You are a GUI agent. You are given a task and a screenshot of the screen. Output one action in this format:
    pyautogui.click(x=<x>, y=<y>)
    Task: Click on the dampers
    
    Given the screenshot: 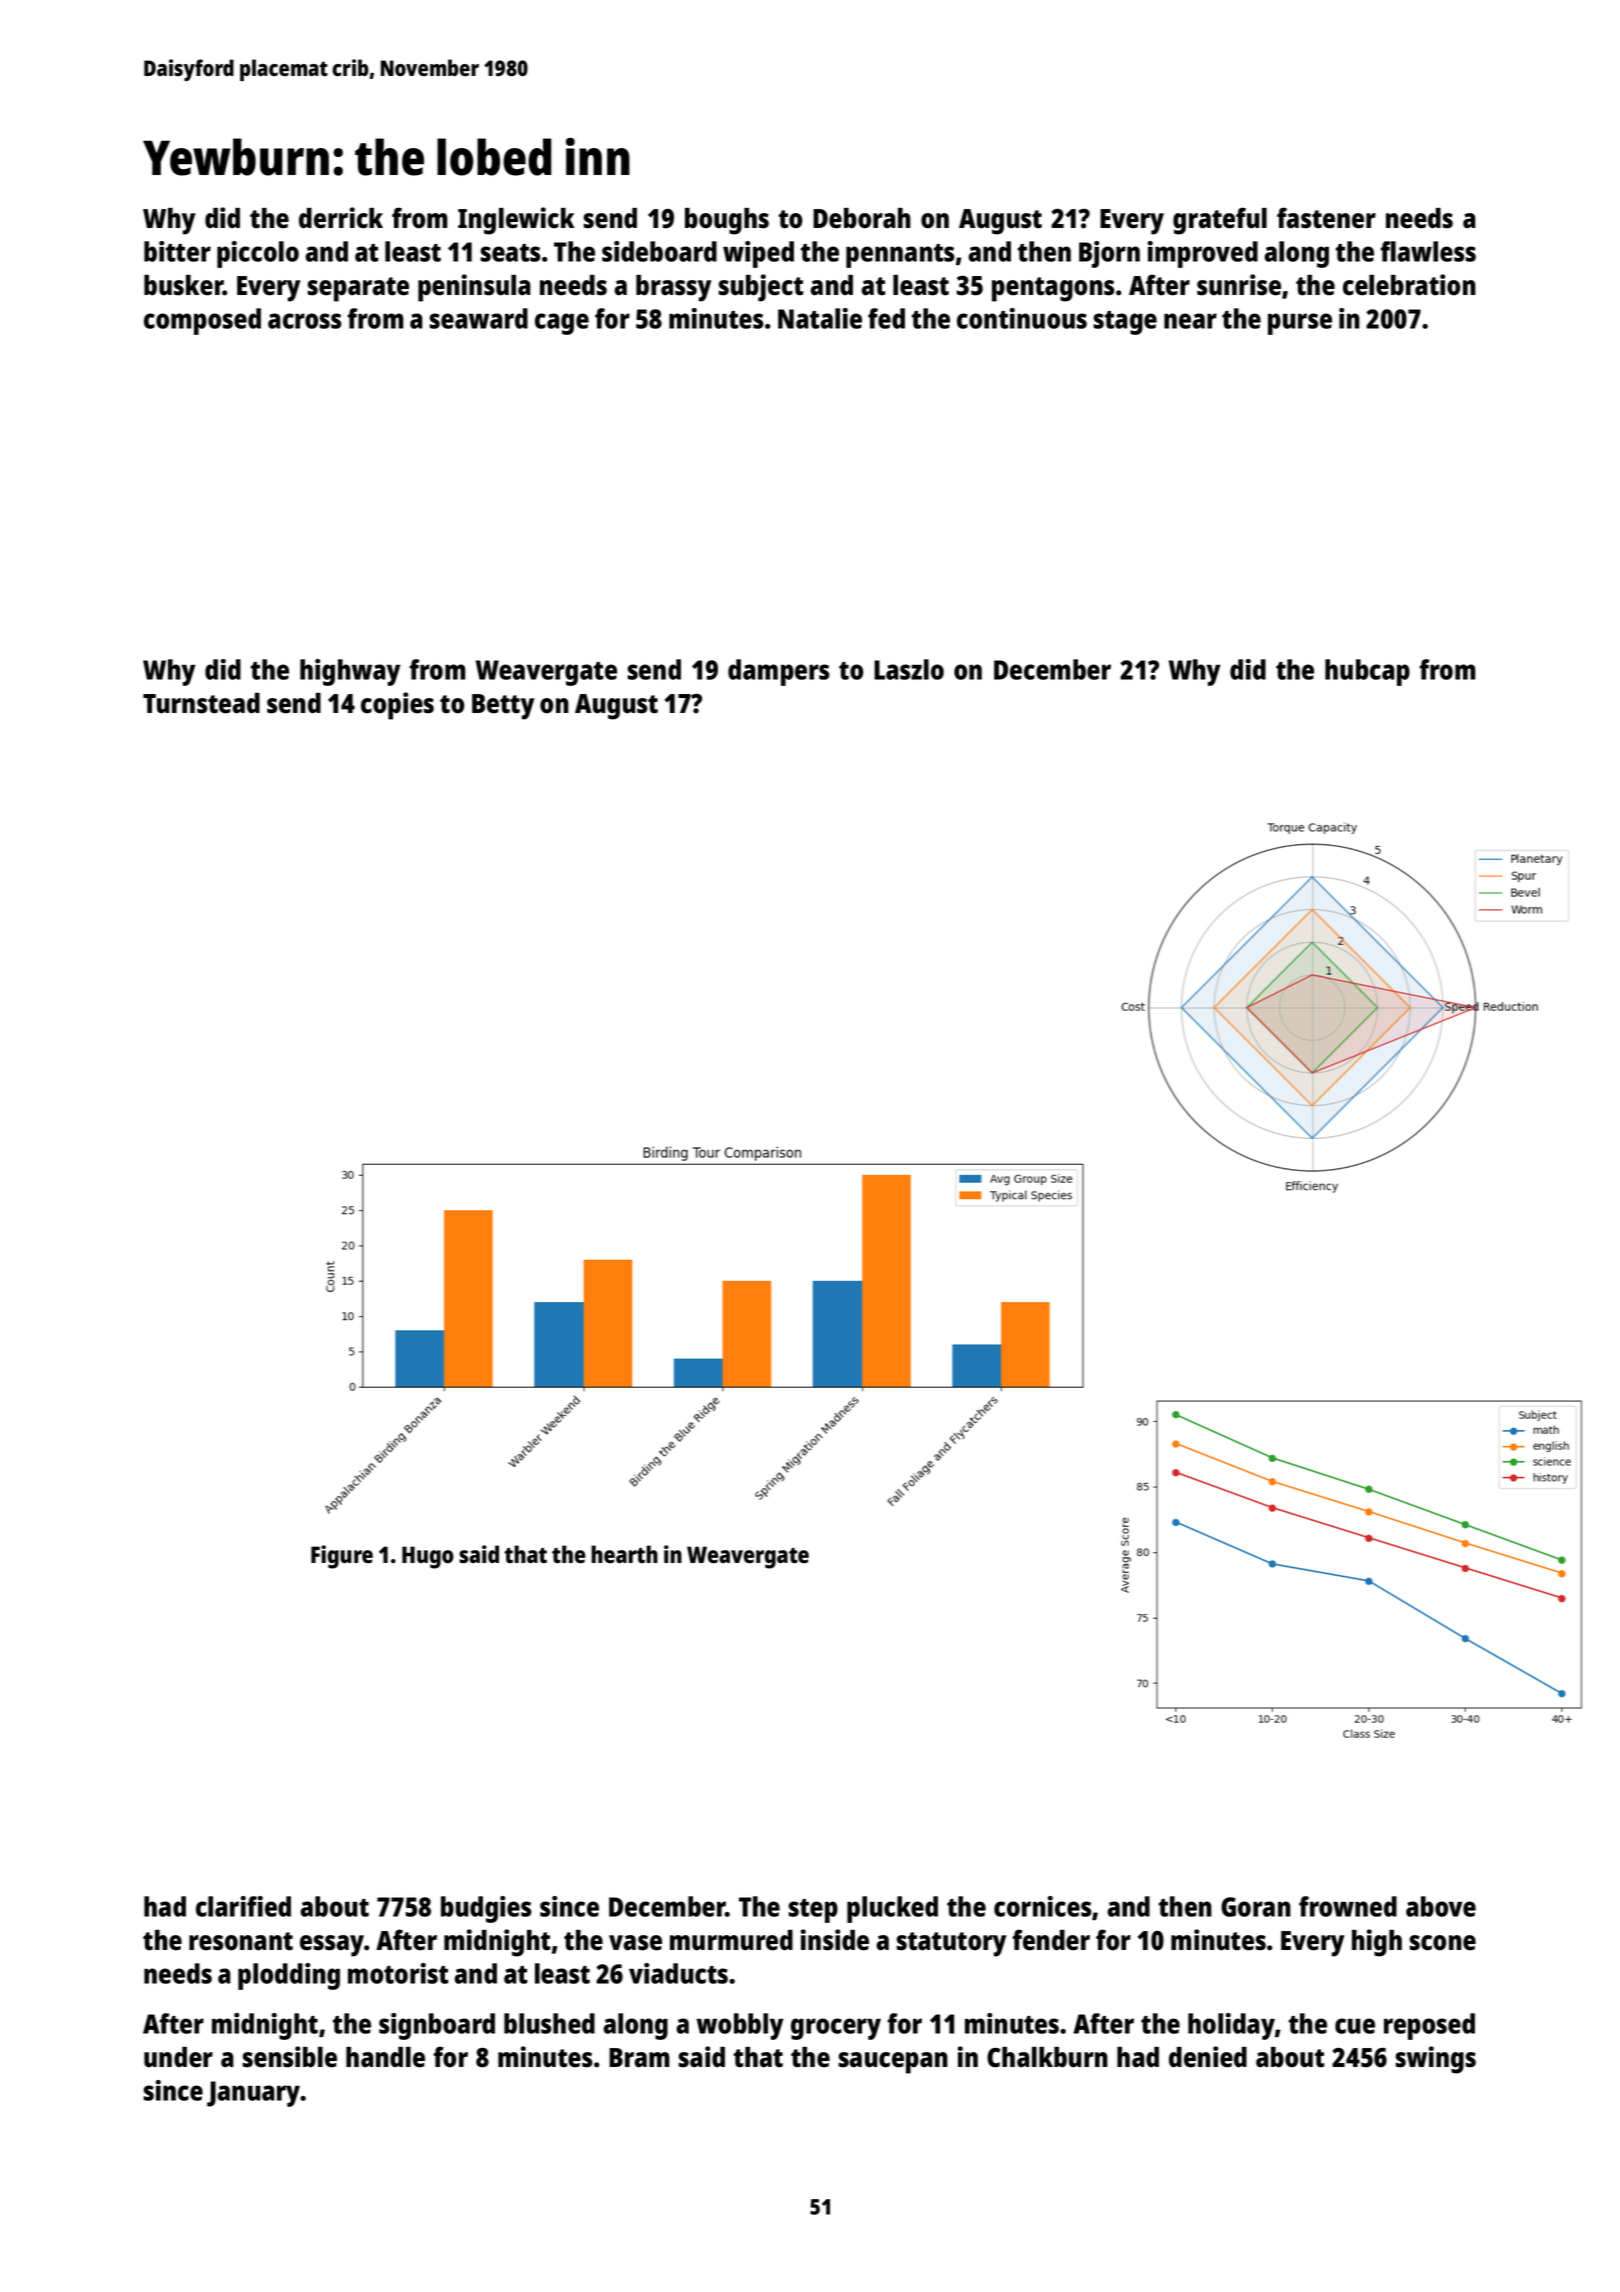 What is the action you would take?
    pyautogui.click(x=778, y=672)
